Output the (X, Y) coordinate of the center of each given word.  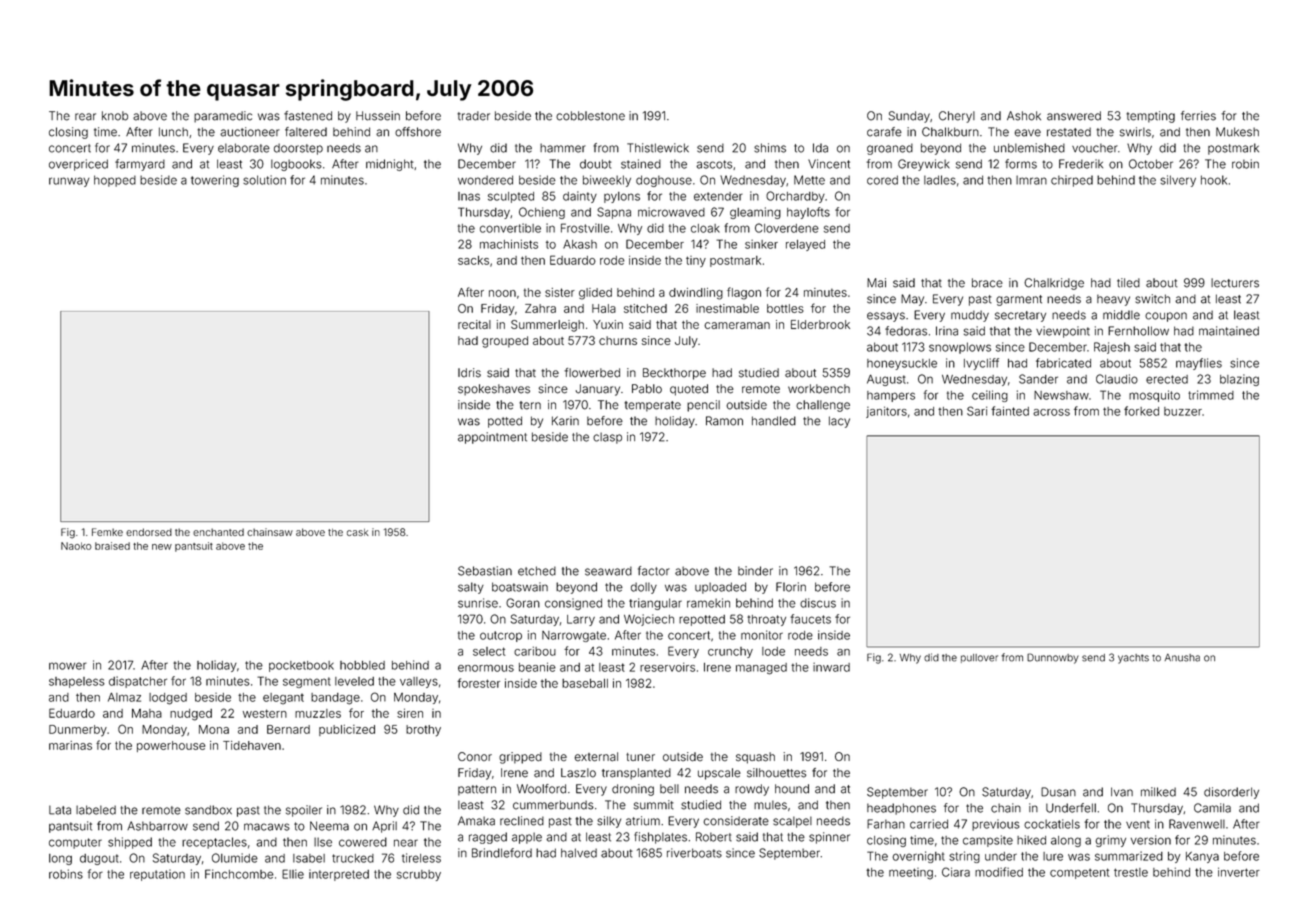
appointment (492, 438)
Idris (469, 373)
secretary (1020, 316)
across (1051, 412)
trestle (1131, 872)
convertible (510, 228)
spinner (829, 838)
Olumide (235, 858)
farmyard (140, 165)
